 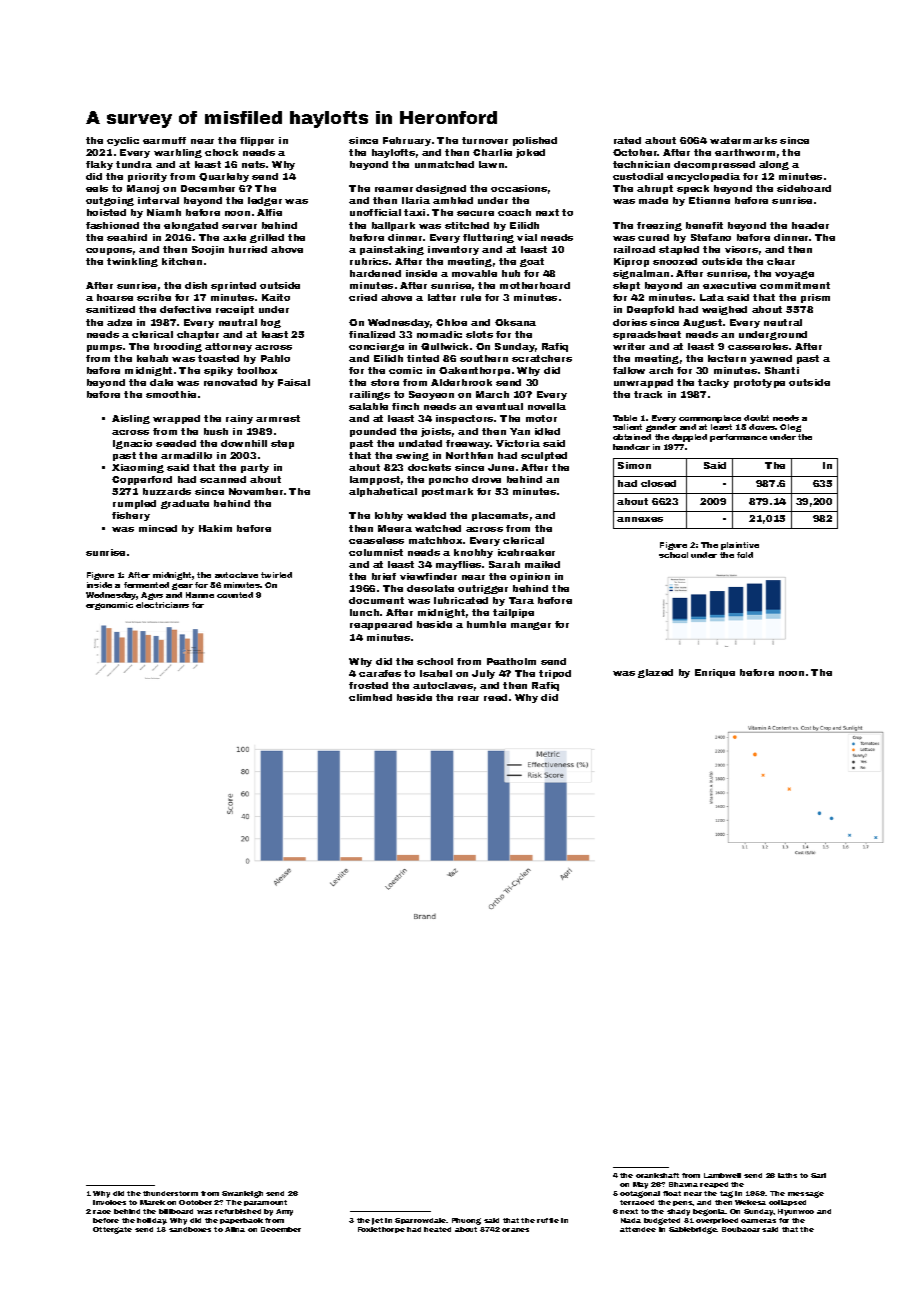 What do you see at coordinates (109, 1202) in the screenshot?
I see `invoices` at bounding box center [109, 1202].
